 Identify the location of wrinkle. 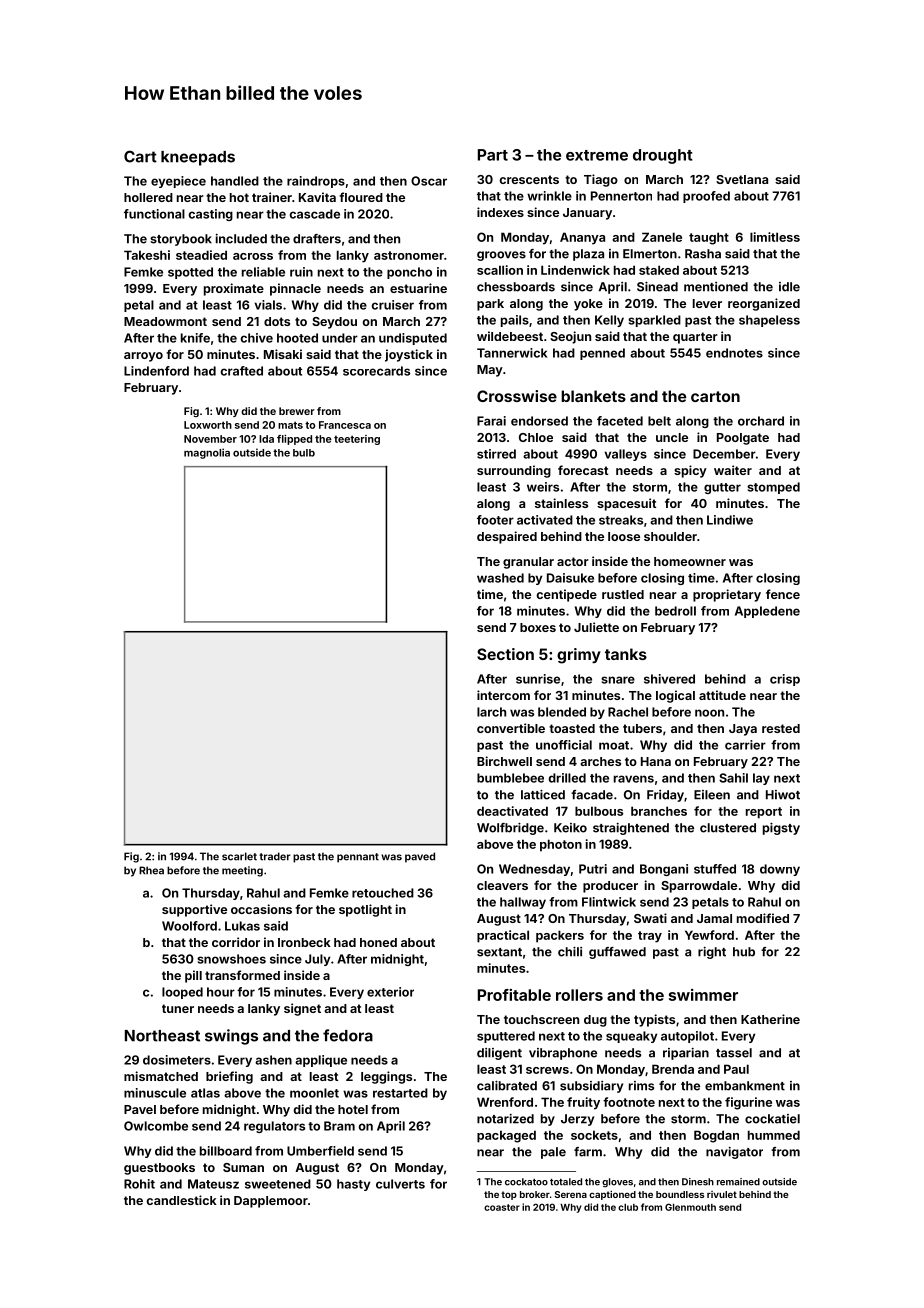
(549, 196).
